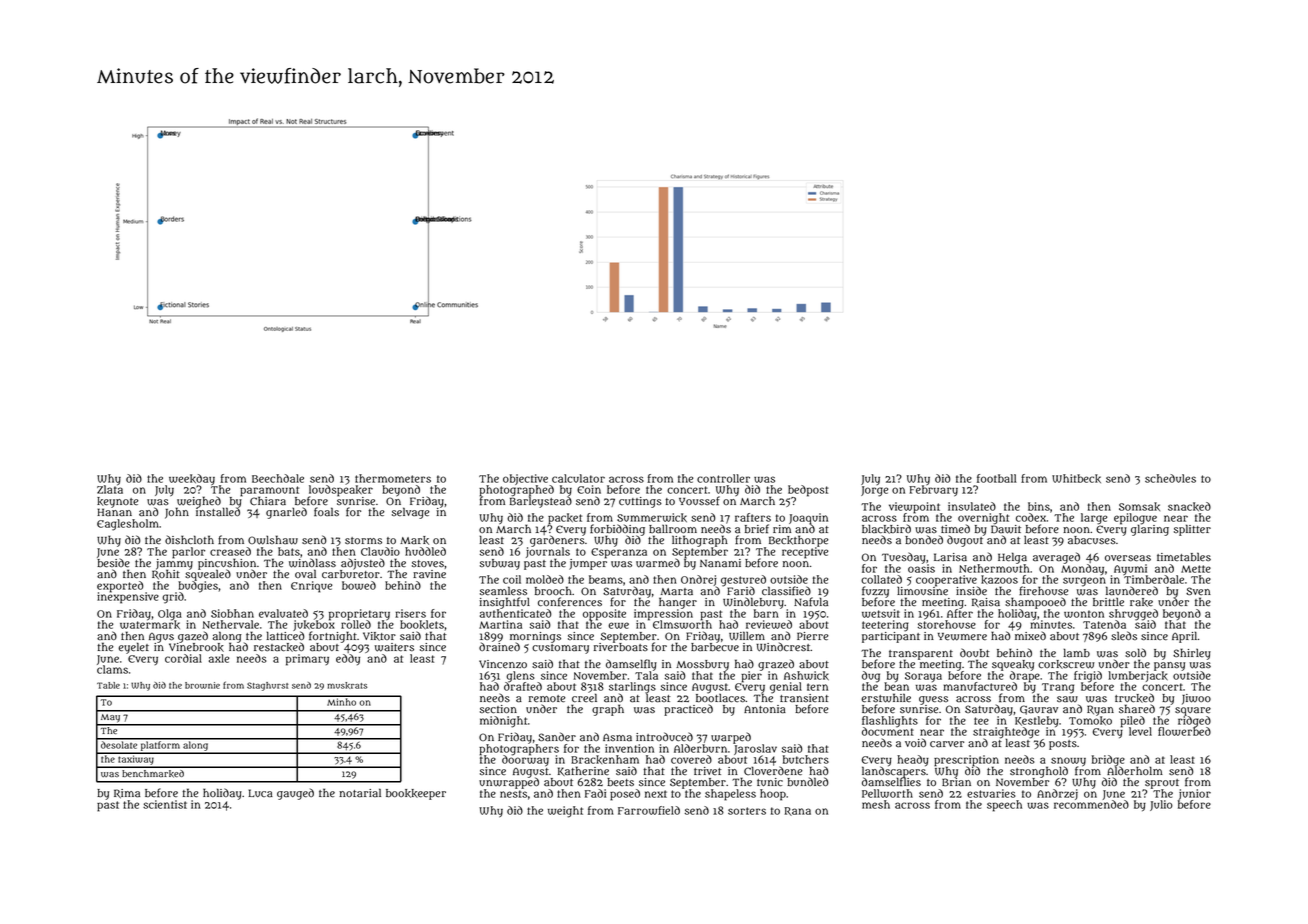 This page has width=1308, height=924. What do you see at coordinates (192, 479) in the page?
I see `weekday` at bounding box center [192, 479].
